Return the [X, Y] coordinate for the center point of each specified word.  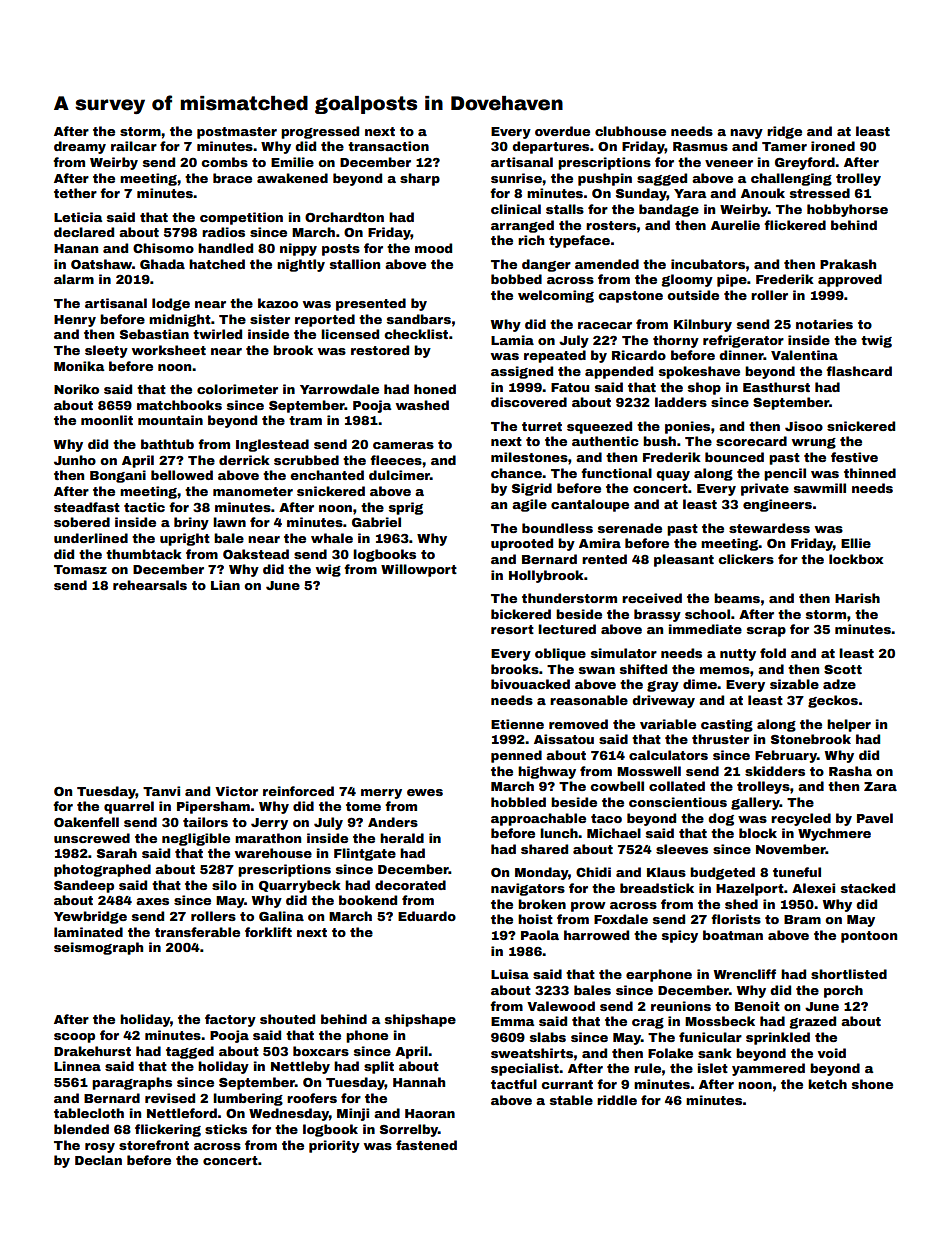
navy [746, 134]
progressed [320, 132]
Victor [236, 791]
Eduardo [427, 916]
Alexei [813, 888]
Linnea [77, 1066]
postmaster [237, 133]
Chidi [593, 872]
